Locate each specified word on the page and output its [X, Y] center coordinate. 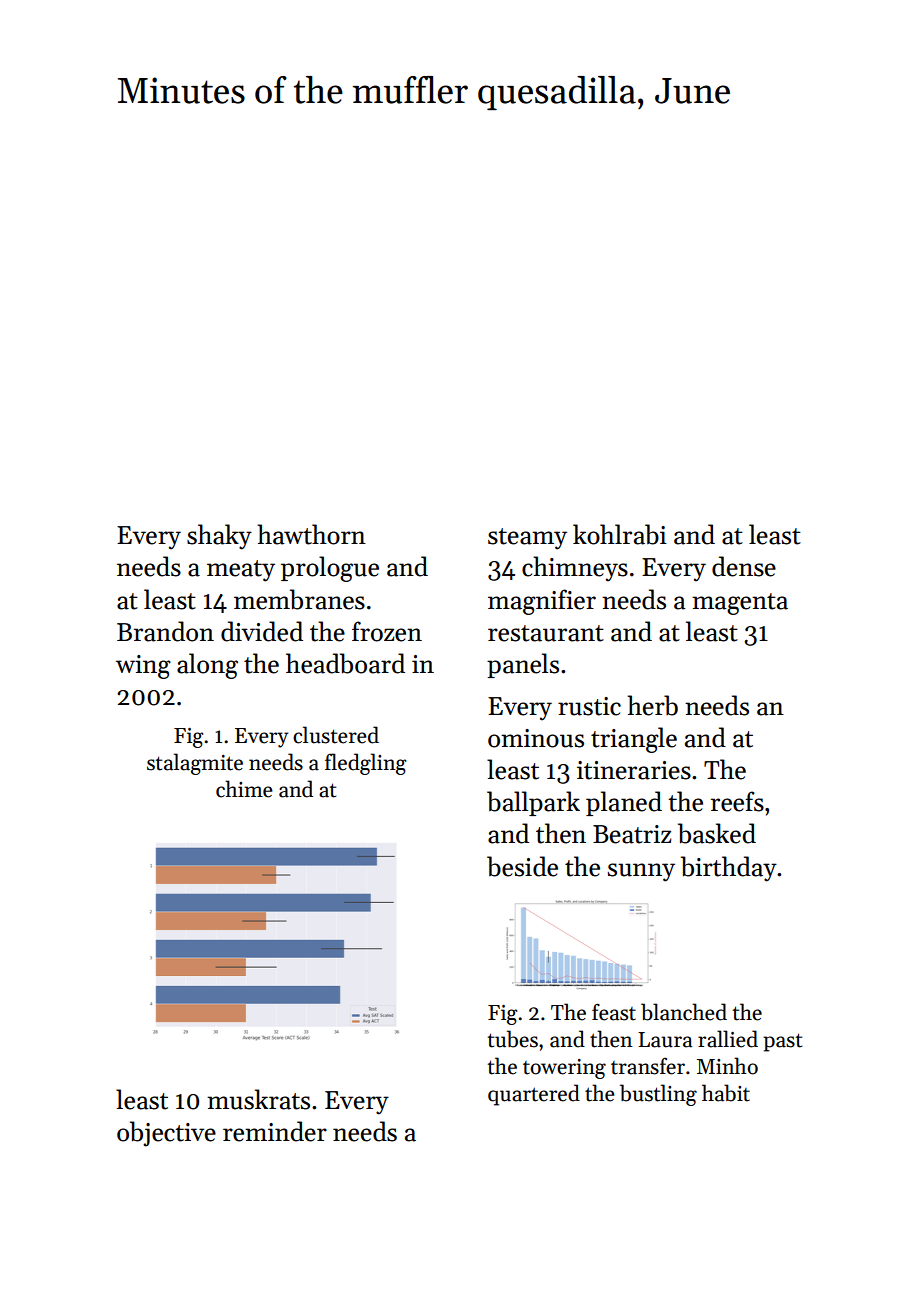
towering [564, 1069]
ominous [536, 738]
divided [262, 631]
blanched [684, 1012]
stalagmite [195, 764]
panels [523, 665]
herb [652, 705]
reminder [275, 1131]
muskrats [258, 1099]
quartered [534, 1095]
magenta [740, 604]
